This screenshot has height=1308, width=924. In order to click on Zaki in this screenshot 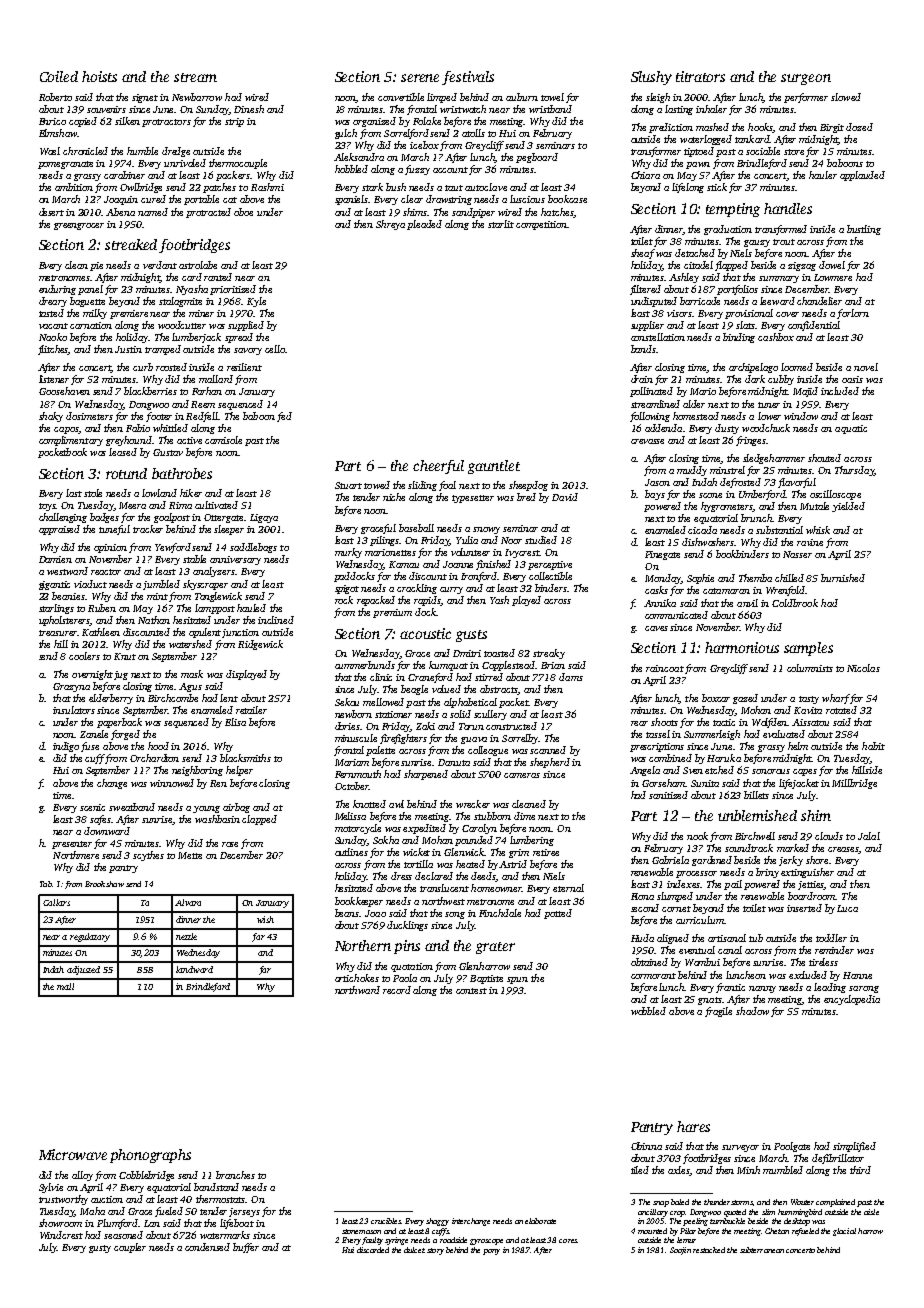, I will do `click(425, 726)`.
